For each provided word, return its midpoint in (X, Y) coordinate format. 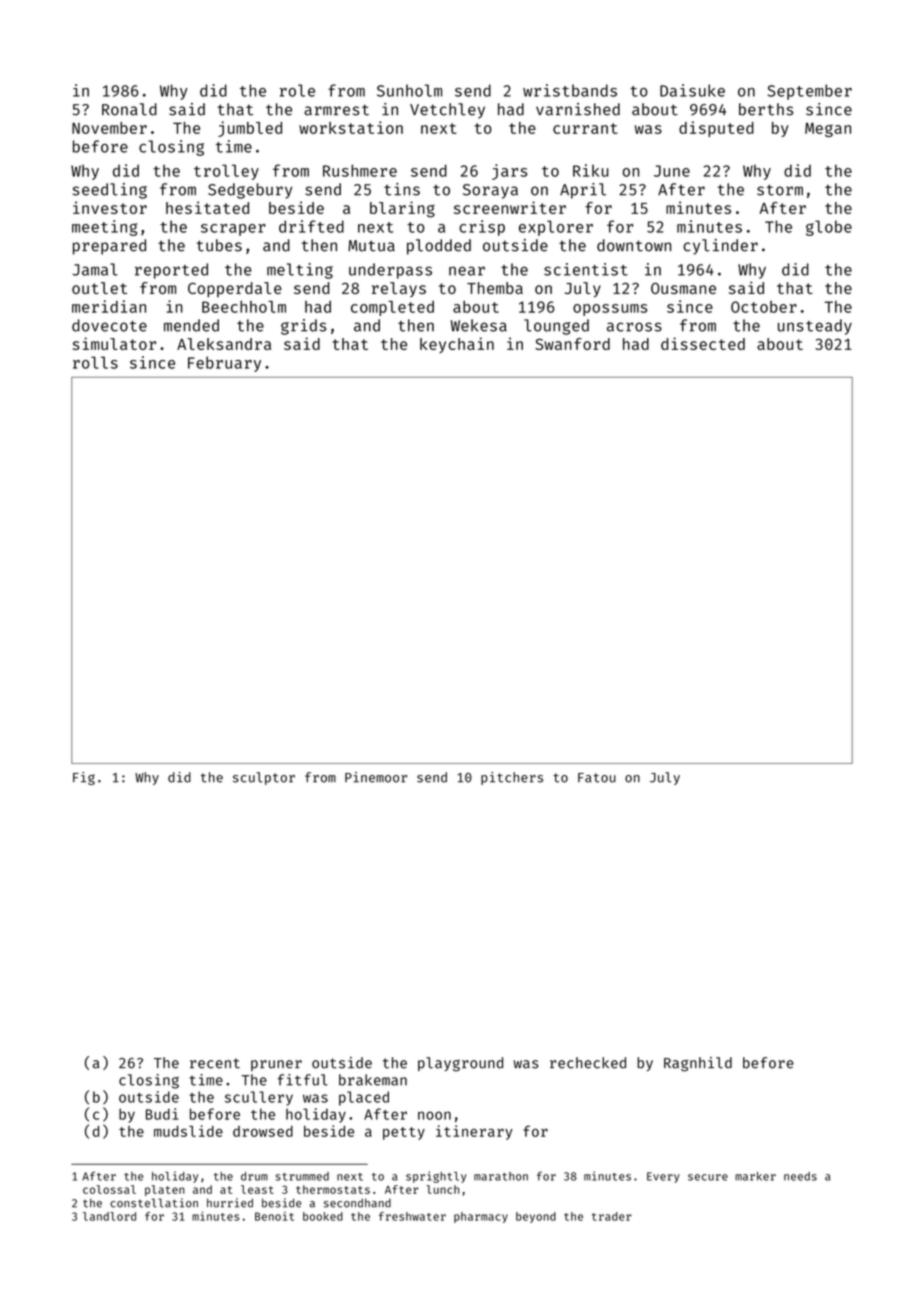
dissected (703, 343)
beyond (536, 1217)
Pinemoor (376, 777)
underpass (390, 271)
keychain (457, 345)
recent (215, 1063)
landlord (109, 1216)
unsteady (815, 327)
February (224, 364)
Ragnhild (698, 1064)
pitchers (512, 778)
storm (780, 190)
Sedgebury (250, 191)
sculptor (264, 778)
